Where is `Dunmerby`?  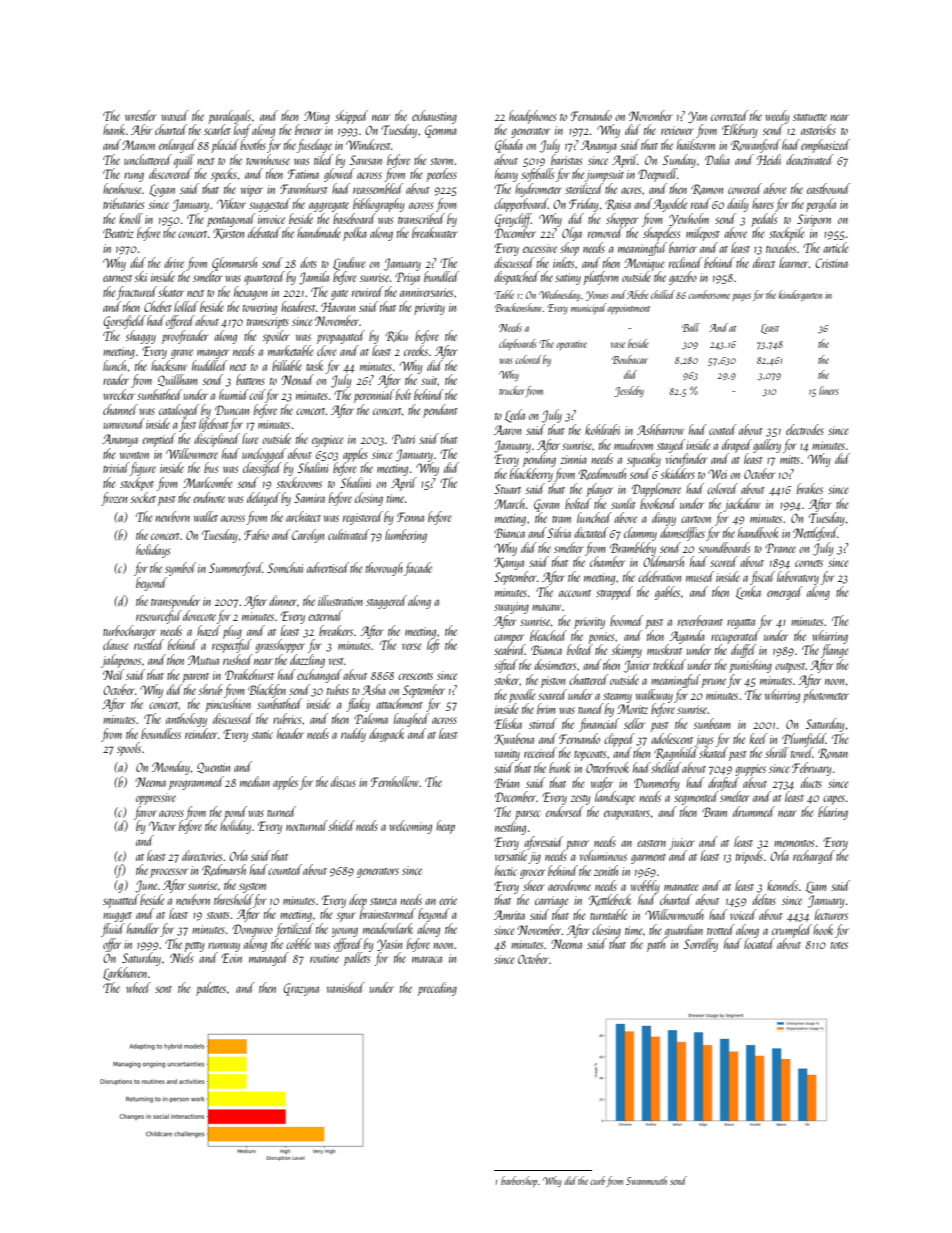 Dunmerby is located at coordinates (657, 784).
